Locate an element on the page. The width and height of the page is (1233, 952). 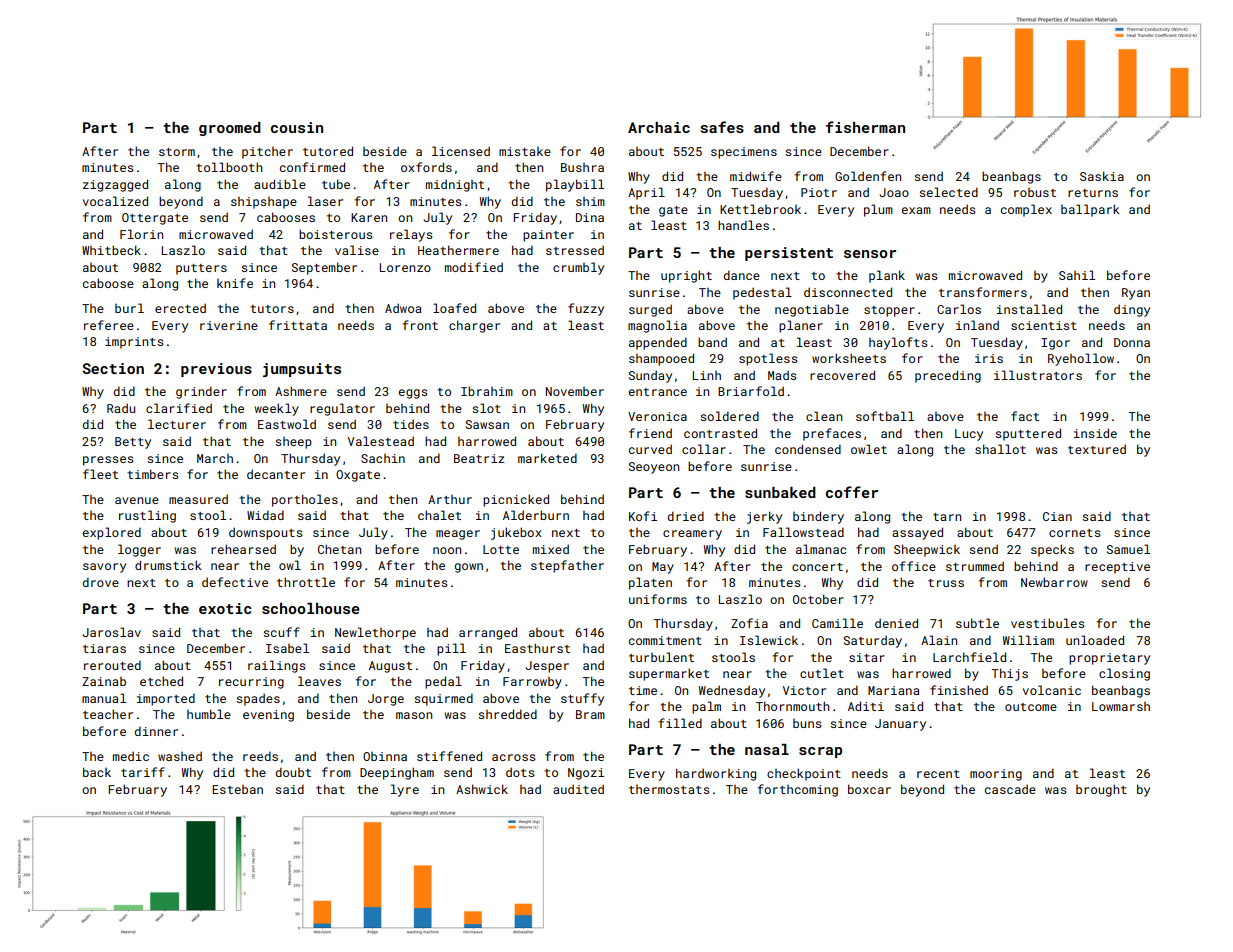
Veronica is located at coordinates (657, 416).
